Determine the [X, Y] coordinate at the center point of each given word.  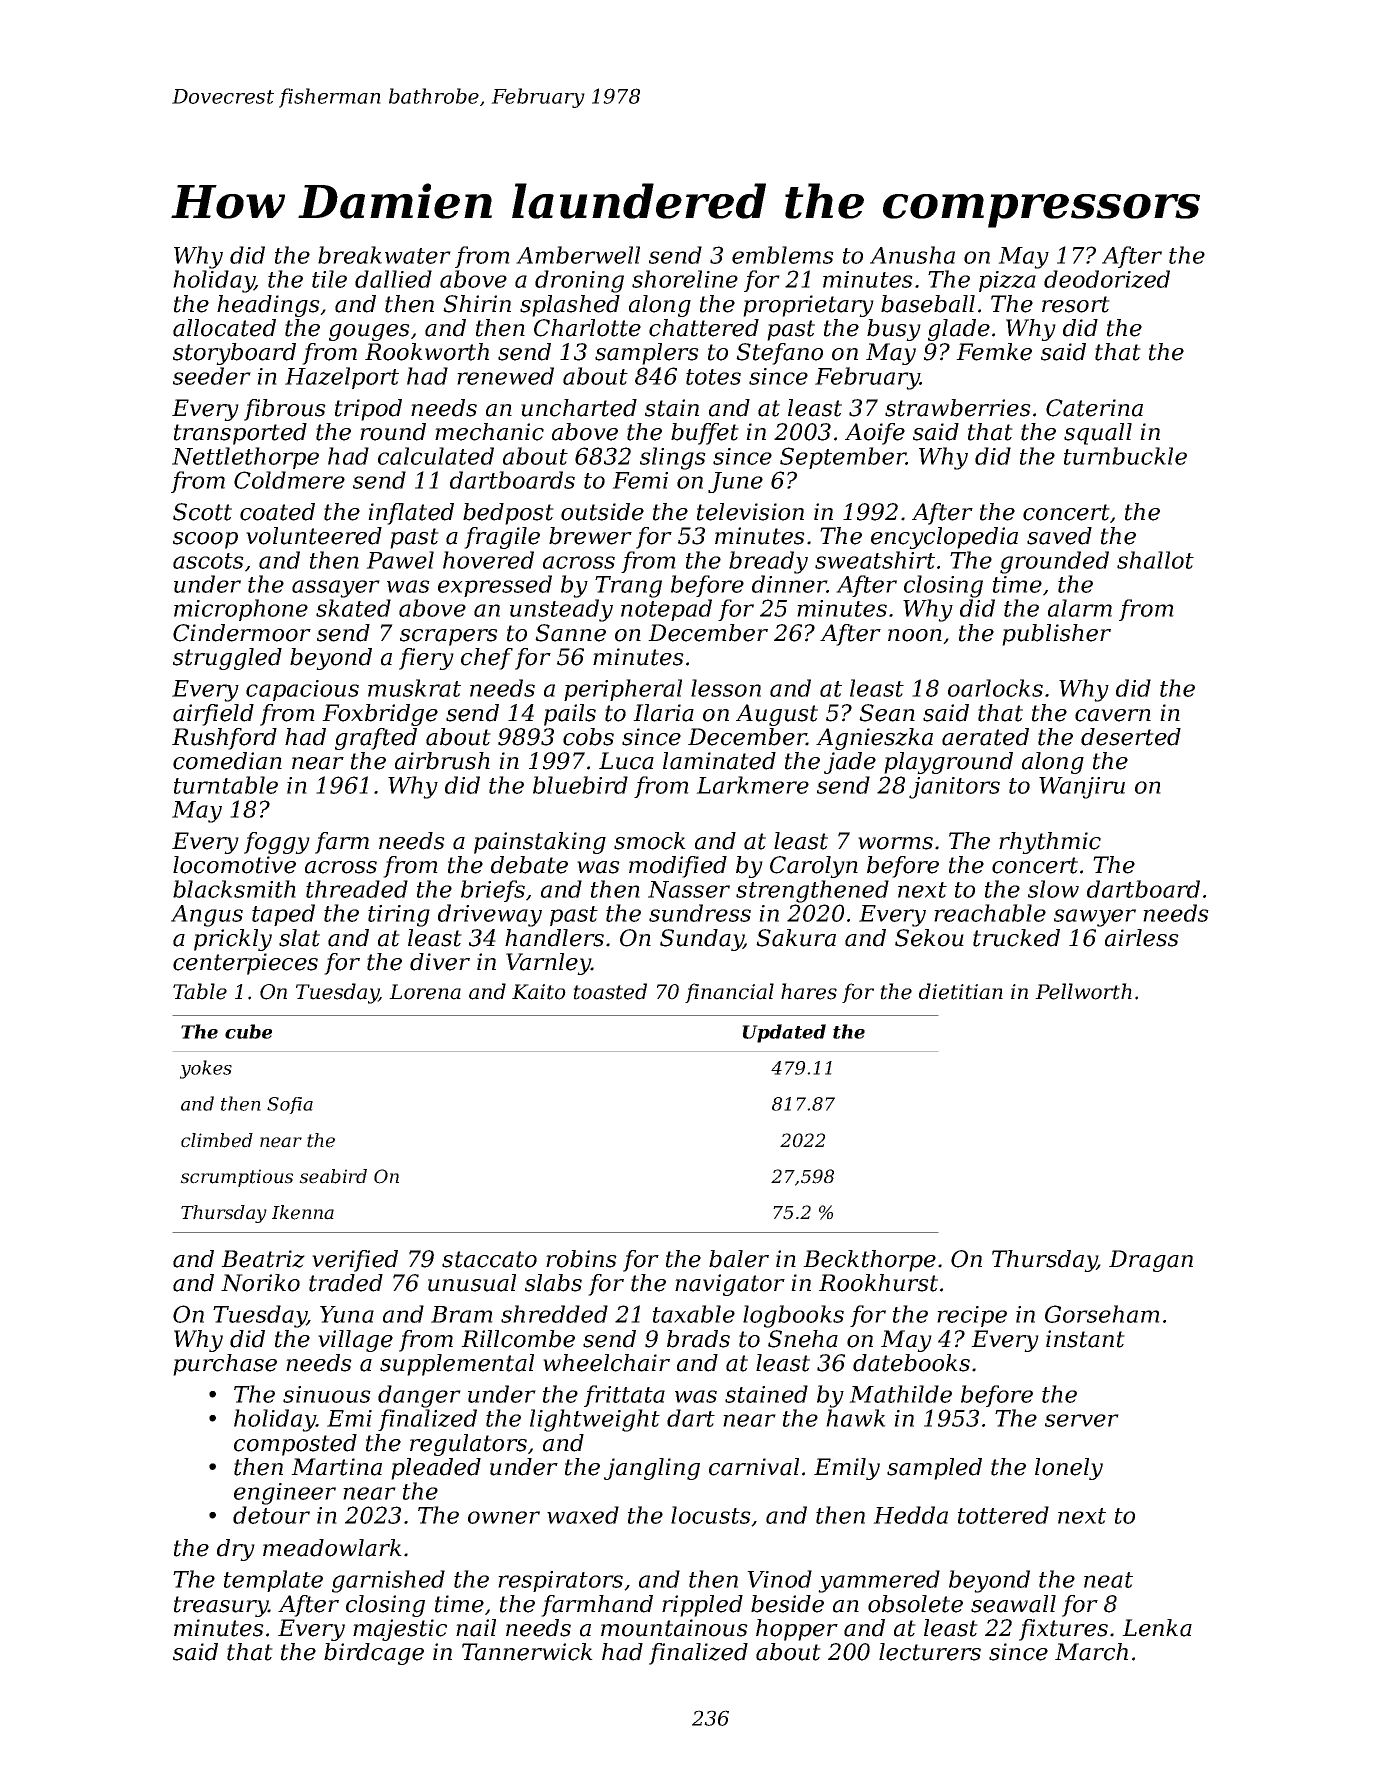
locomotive [234, 865]
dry [236, 1550]
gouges [369, 332]
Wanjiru [1082, 788]
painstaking [540, 843]
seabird [333, 1176]
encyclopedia [944, 538]
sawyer [1095, 918]
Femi [640, 480]
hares [809, 991]
